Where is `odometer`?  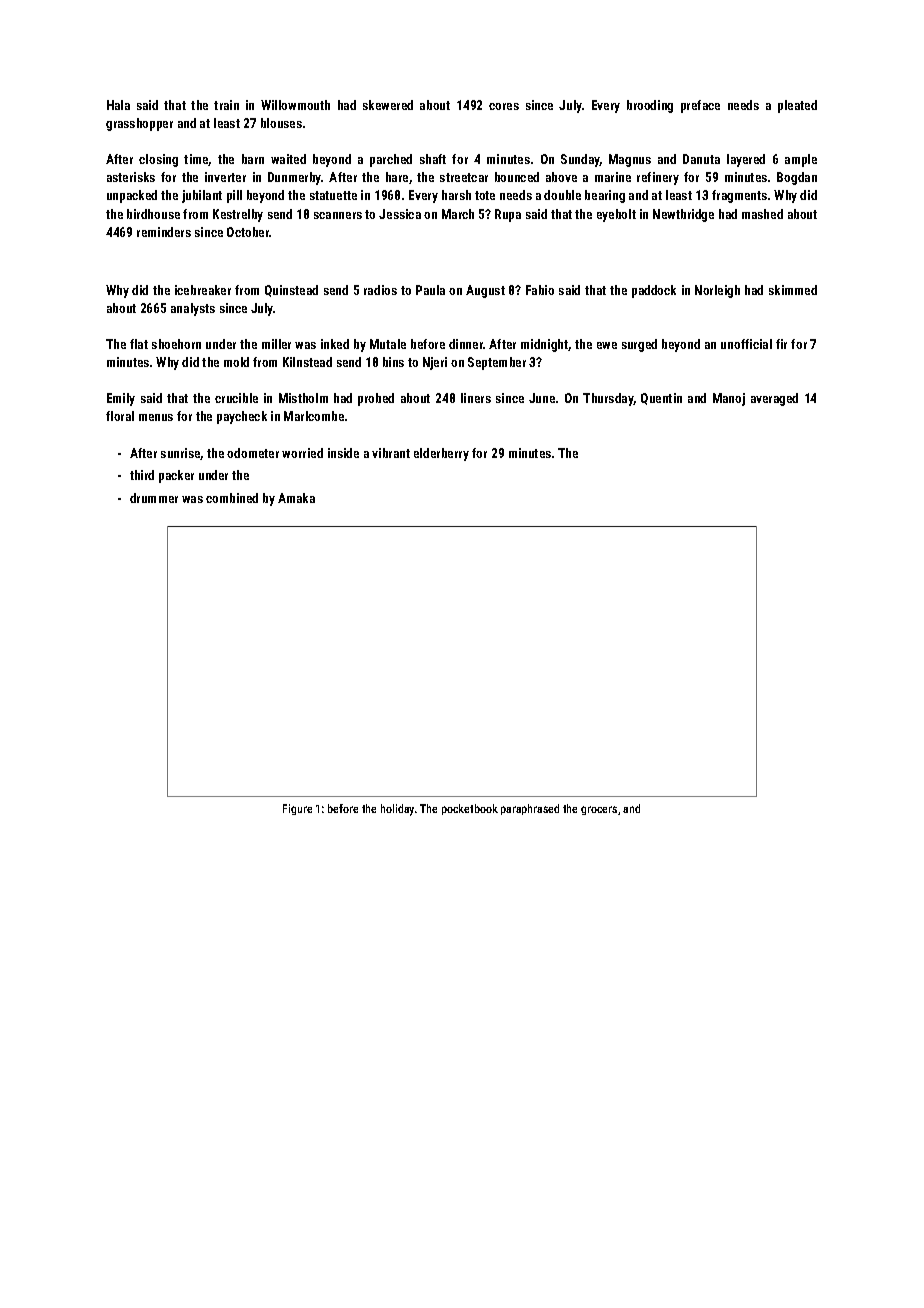
odometer is located at coordinates (253, 453).
